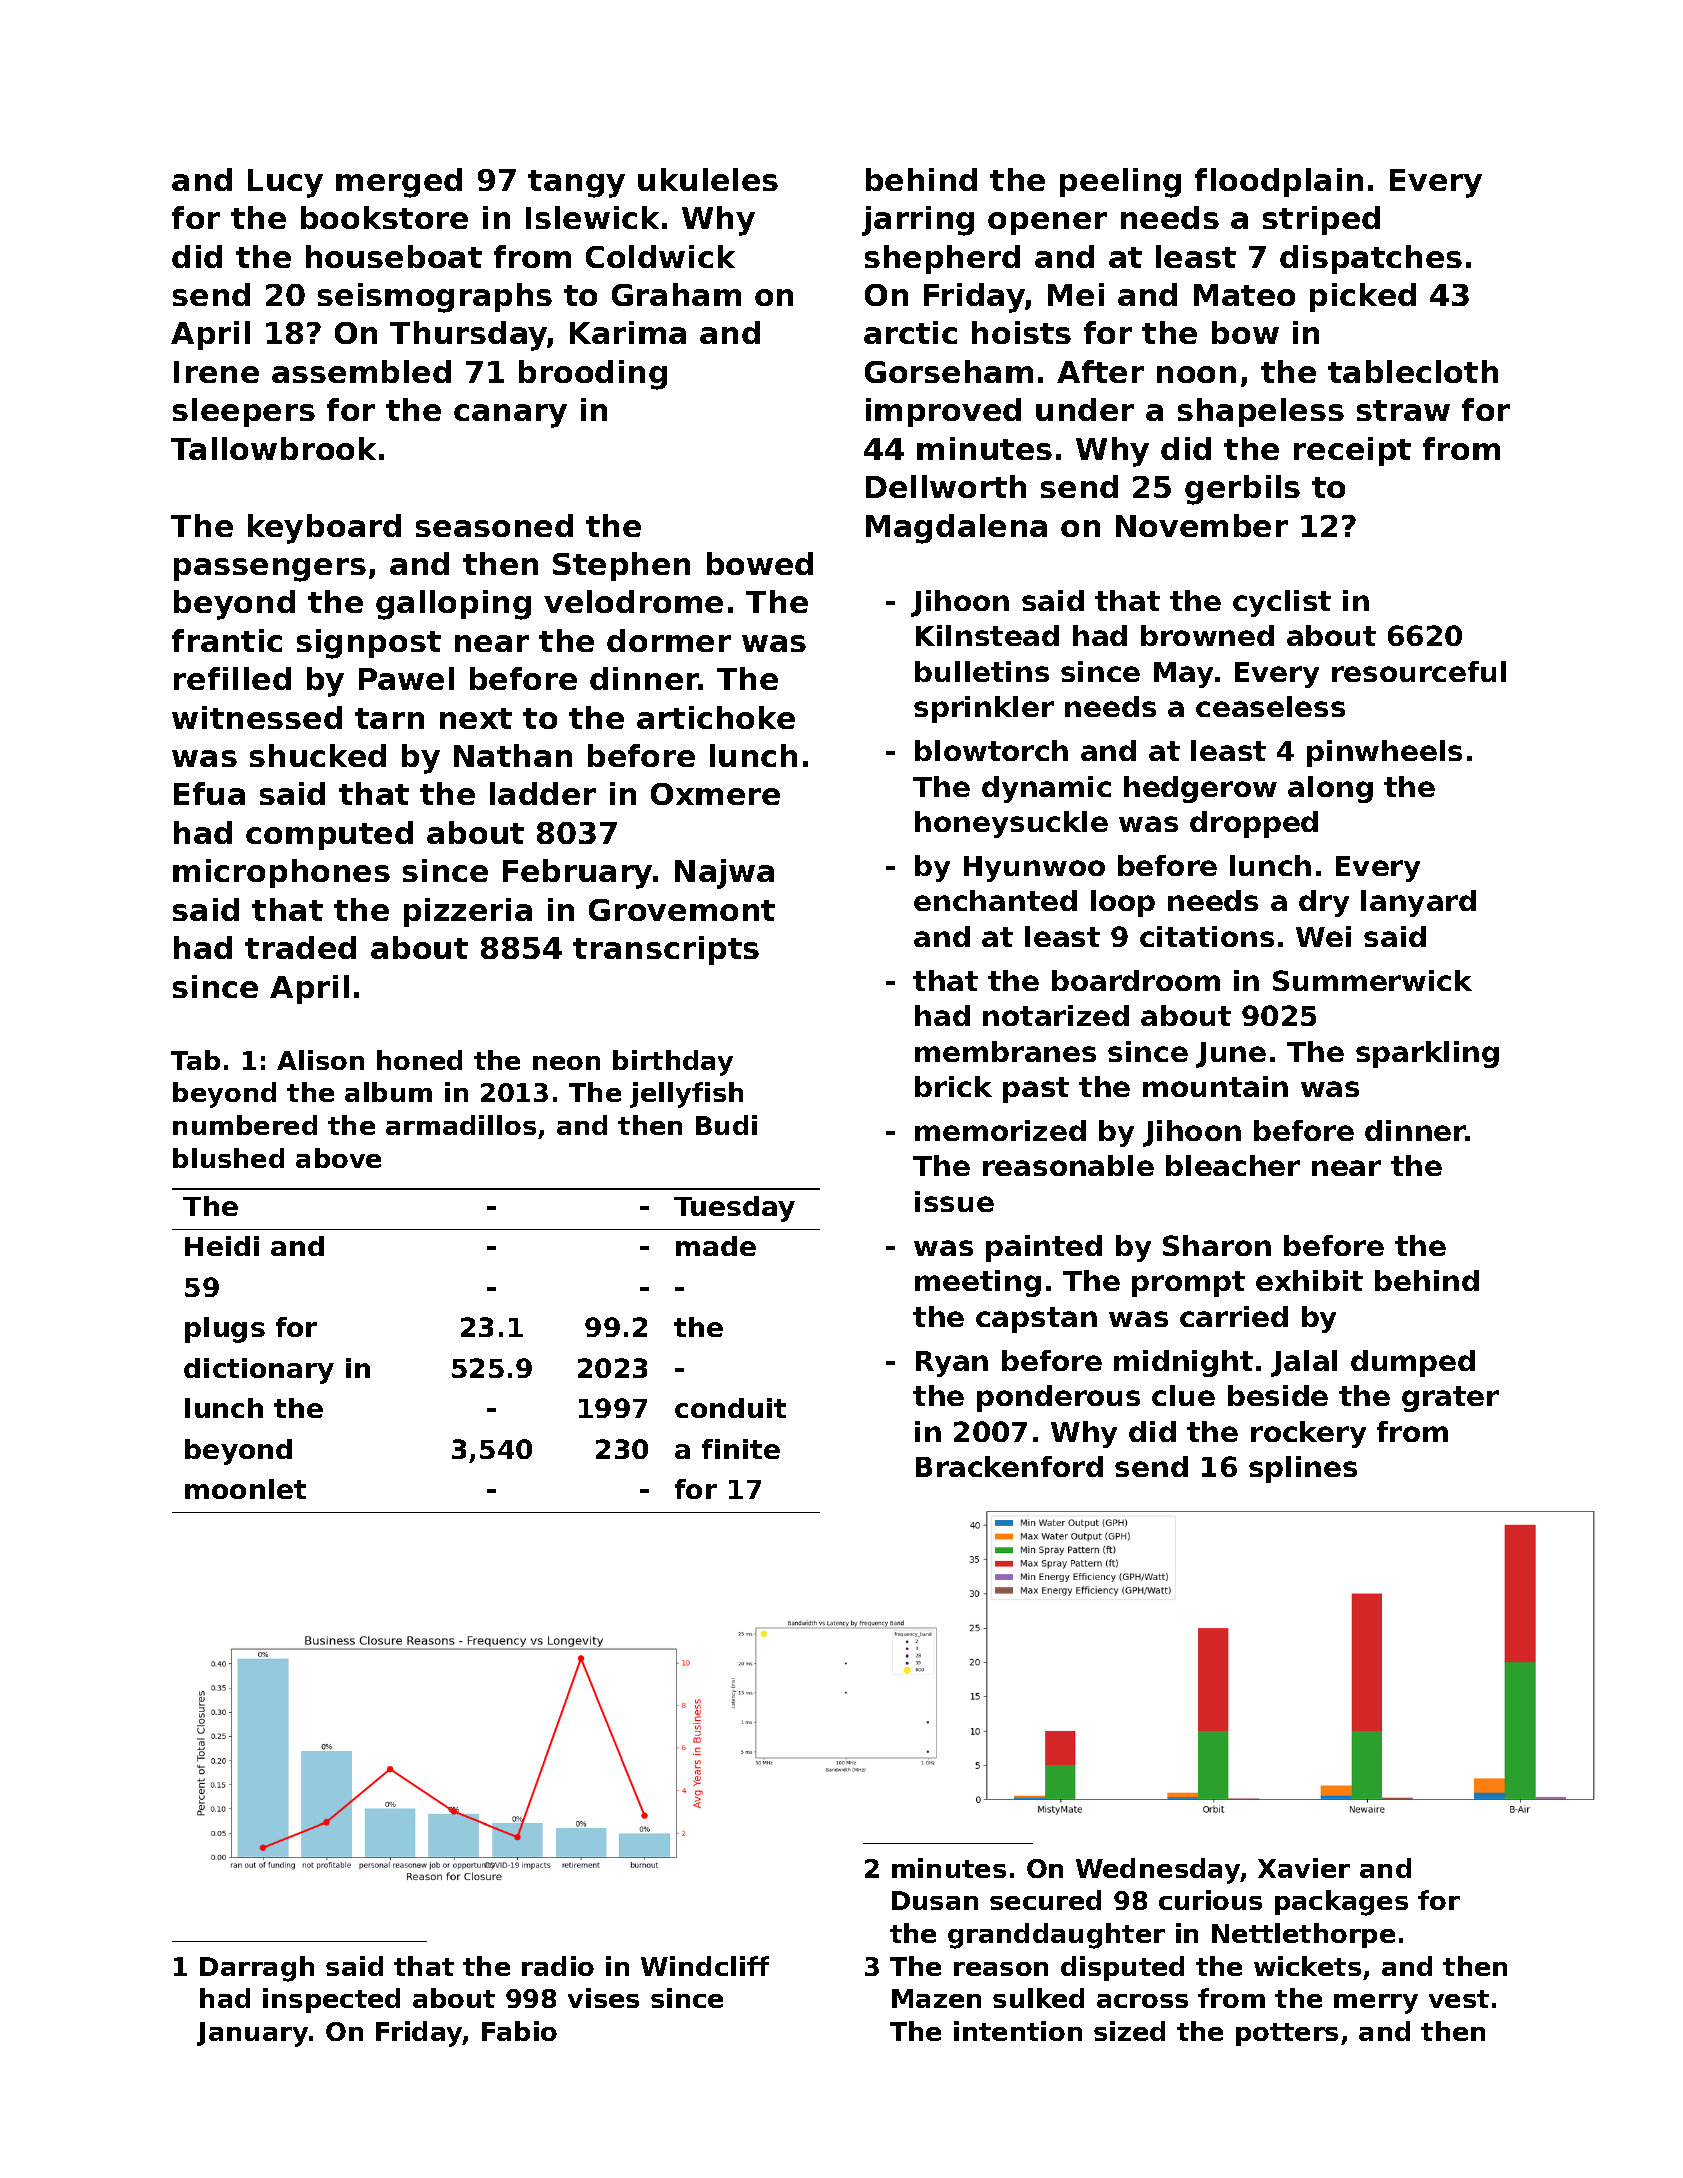 The width and height of the screenshot is (1683, 2178). Describe the element at coordinates (1427, 1054) in the screenshot. I see `sparkling` at that location.
